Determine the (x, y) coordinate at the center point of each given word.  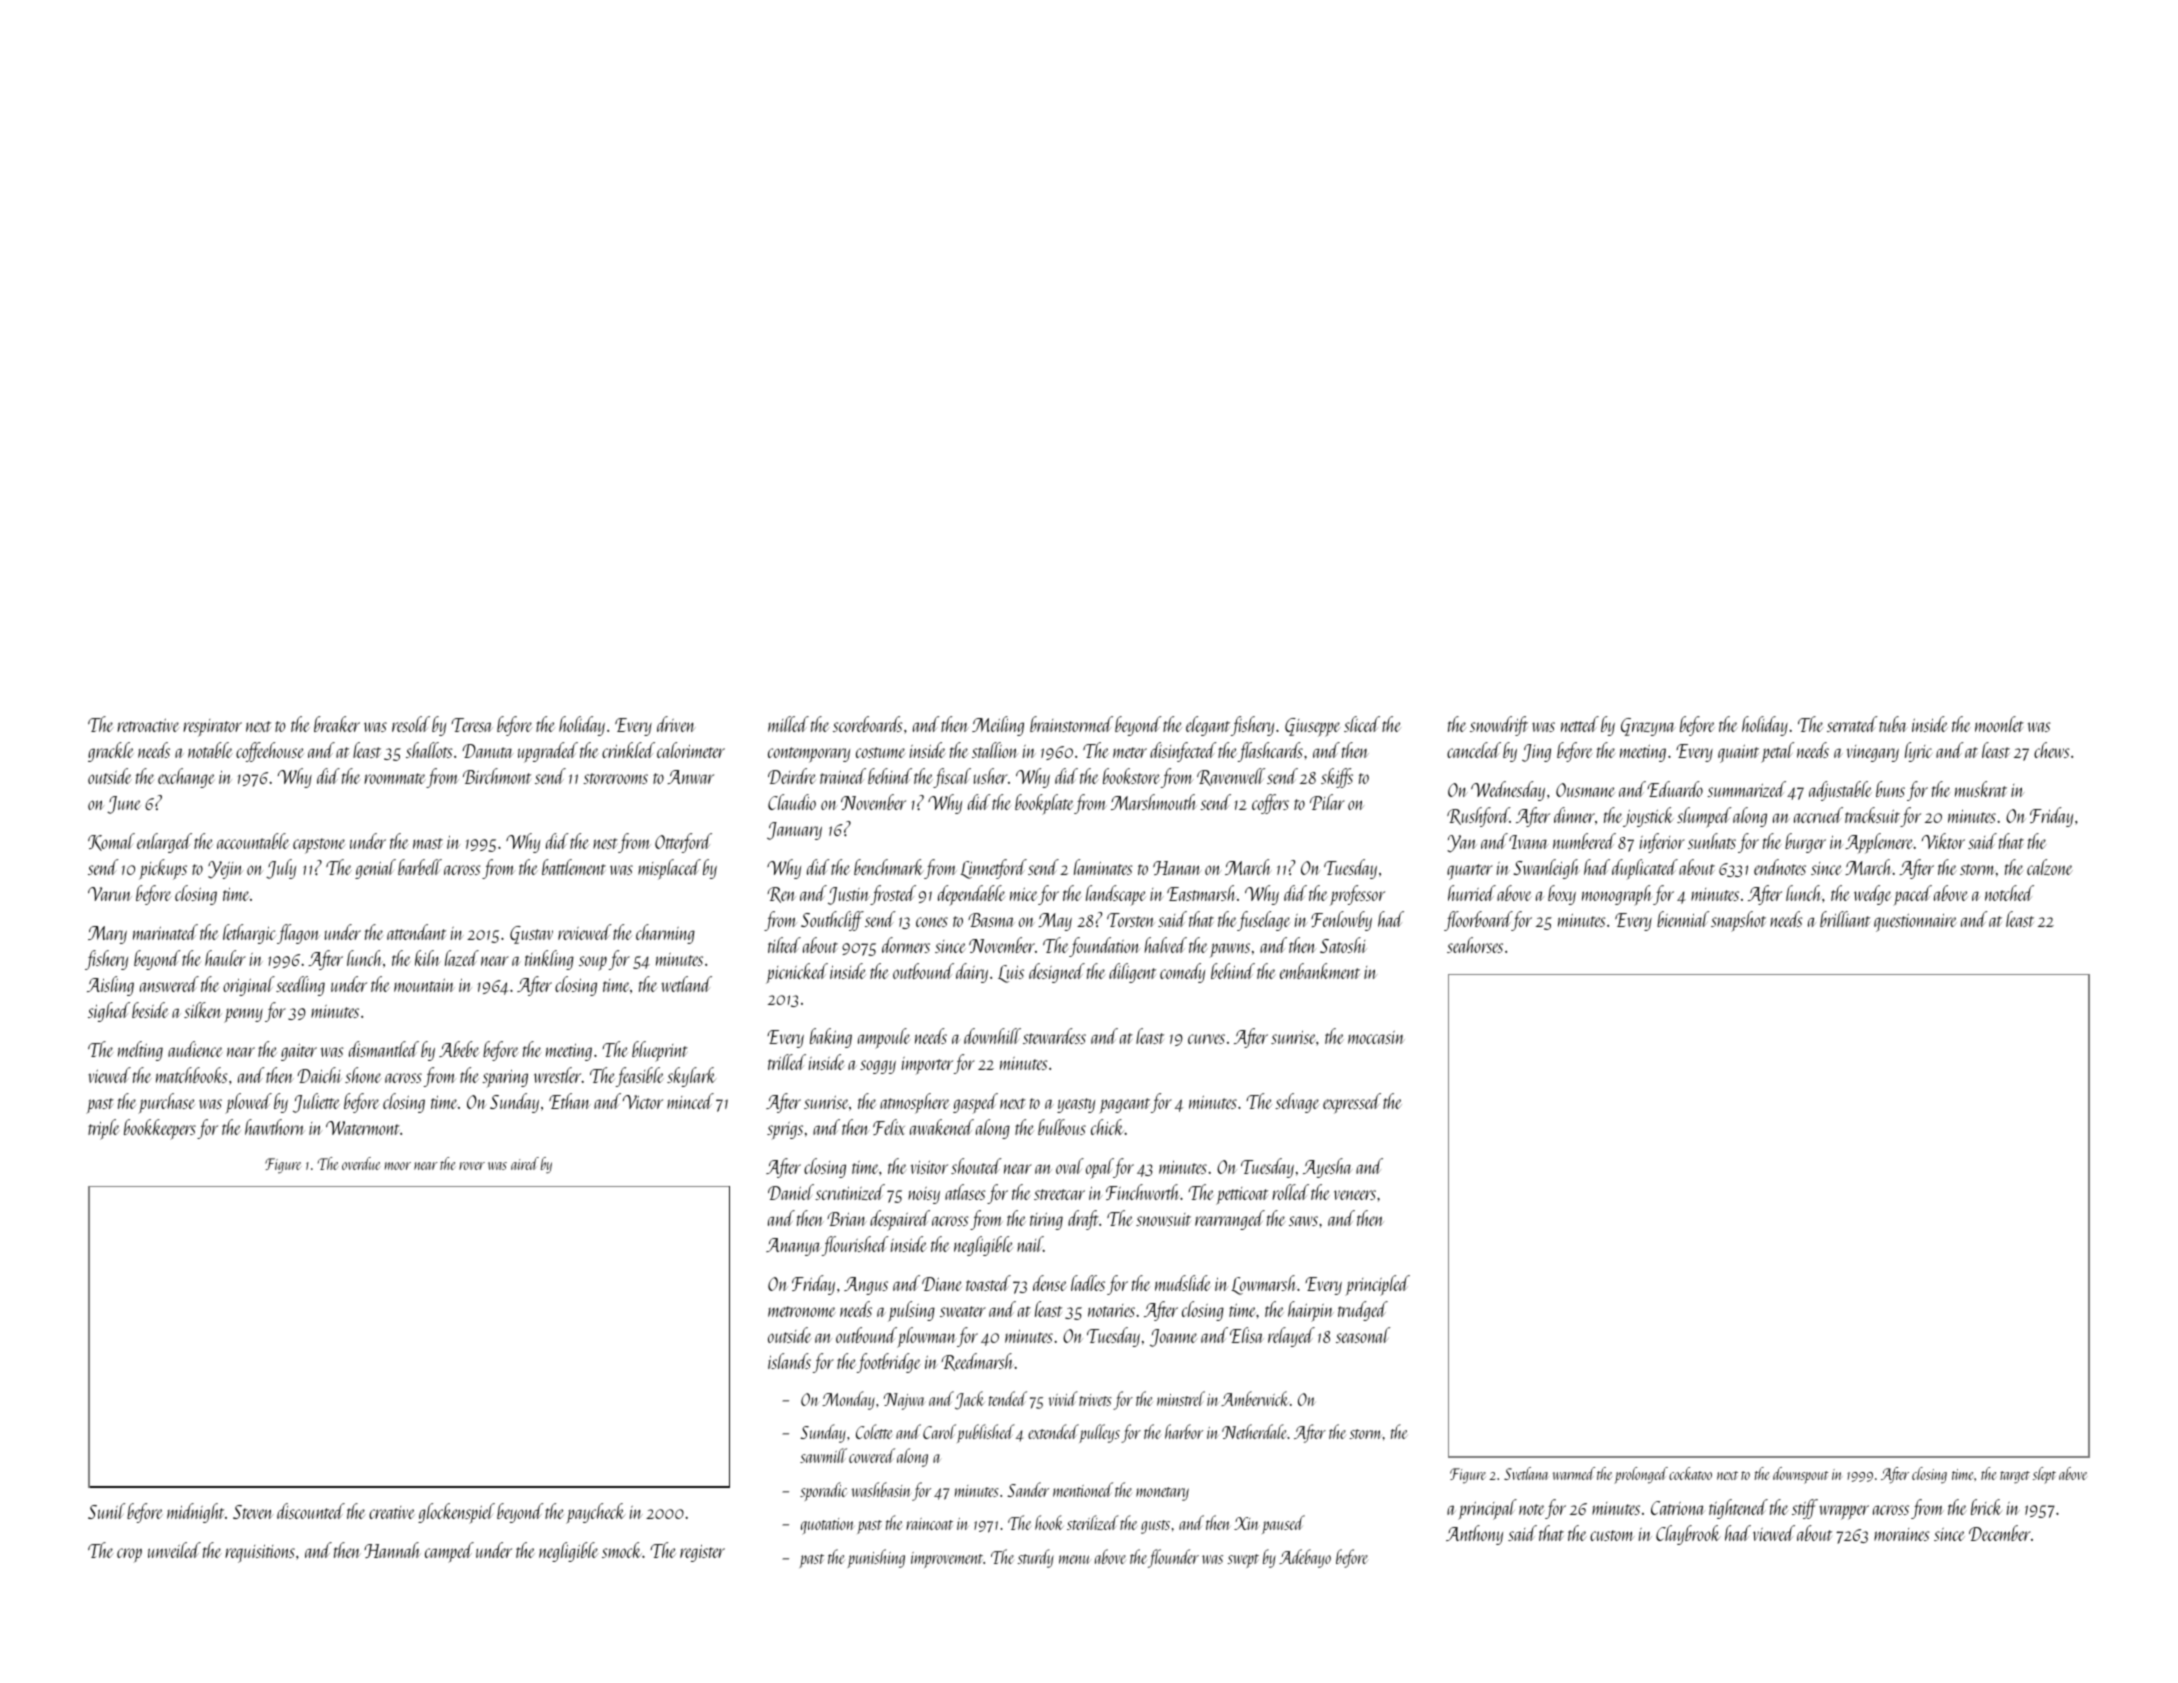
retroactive (148, 725)
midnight (195, 1513)
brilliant (1845, 919)
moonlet (1999, 724)
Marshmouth (1154, 802)
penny (243, 1015)
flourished (855, 1246)
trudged (1363, 1311)
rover (472, 1166)
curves (1206, 1039)
